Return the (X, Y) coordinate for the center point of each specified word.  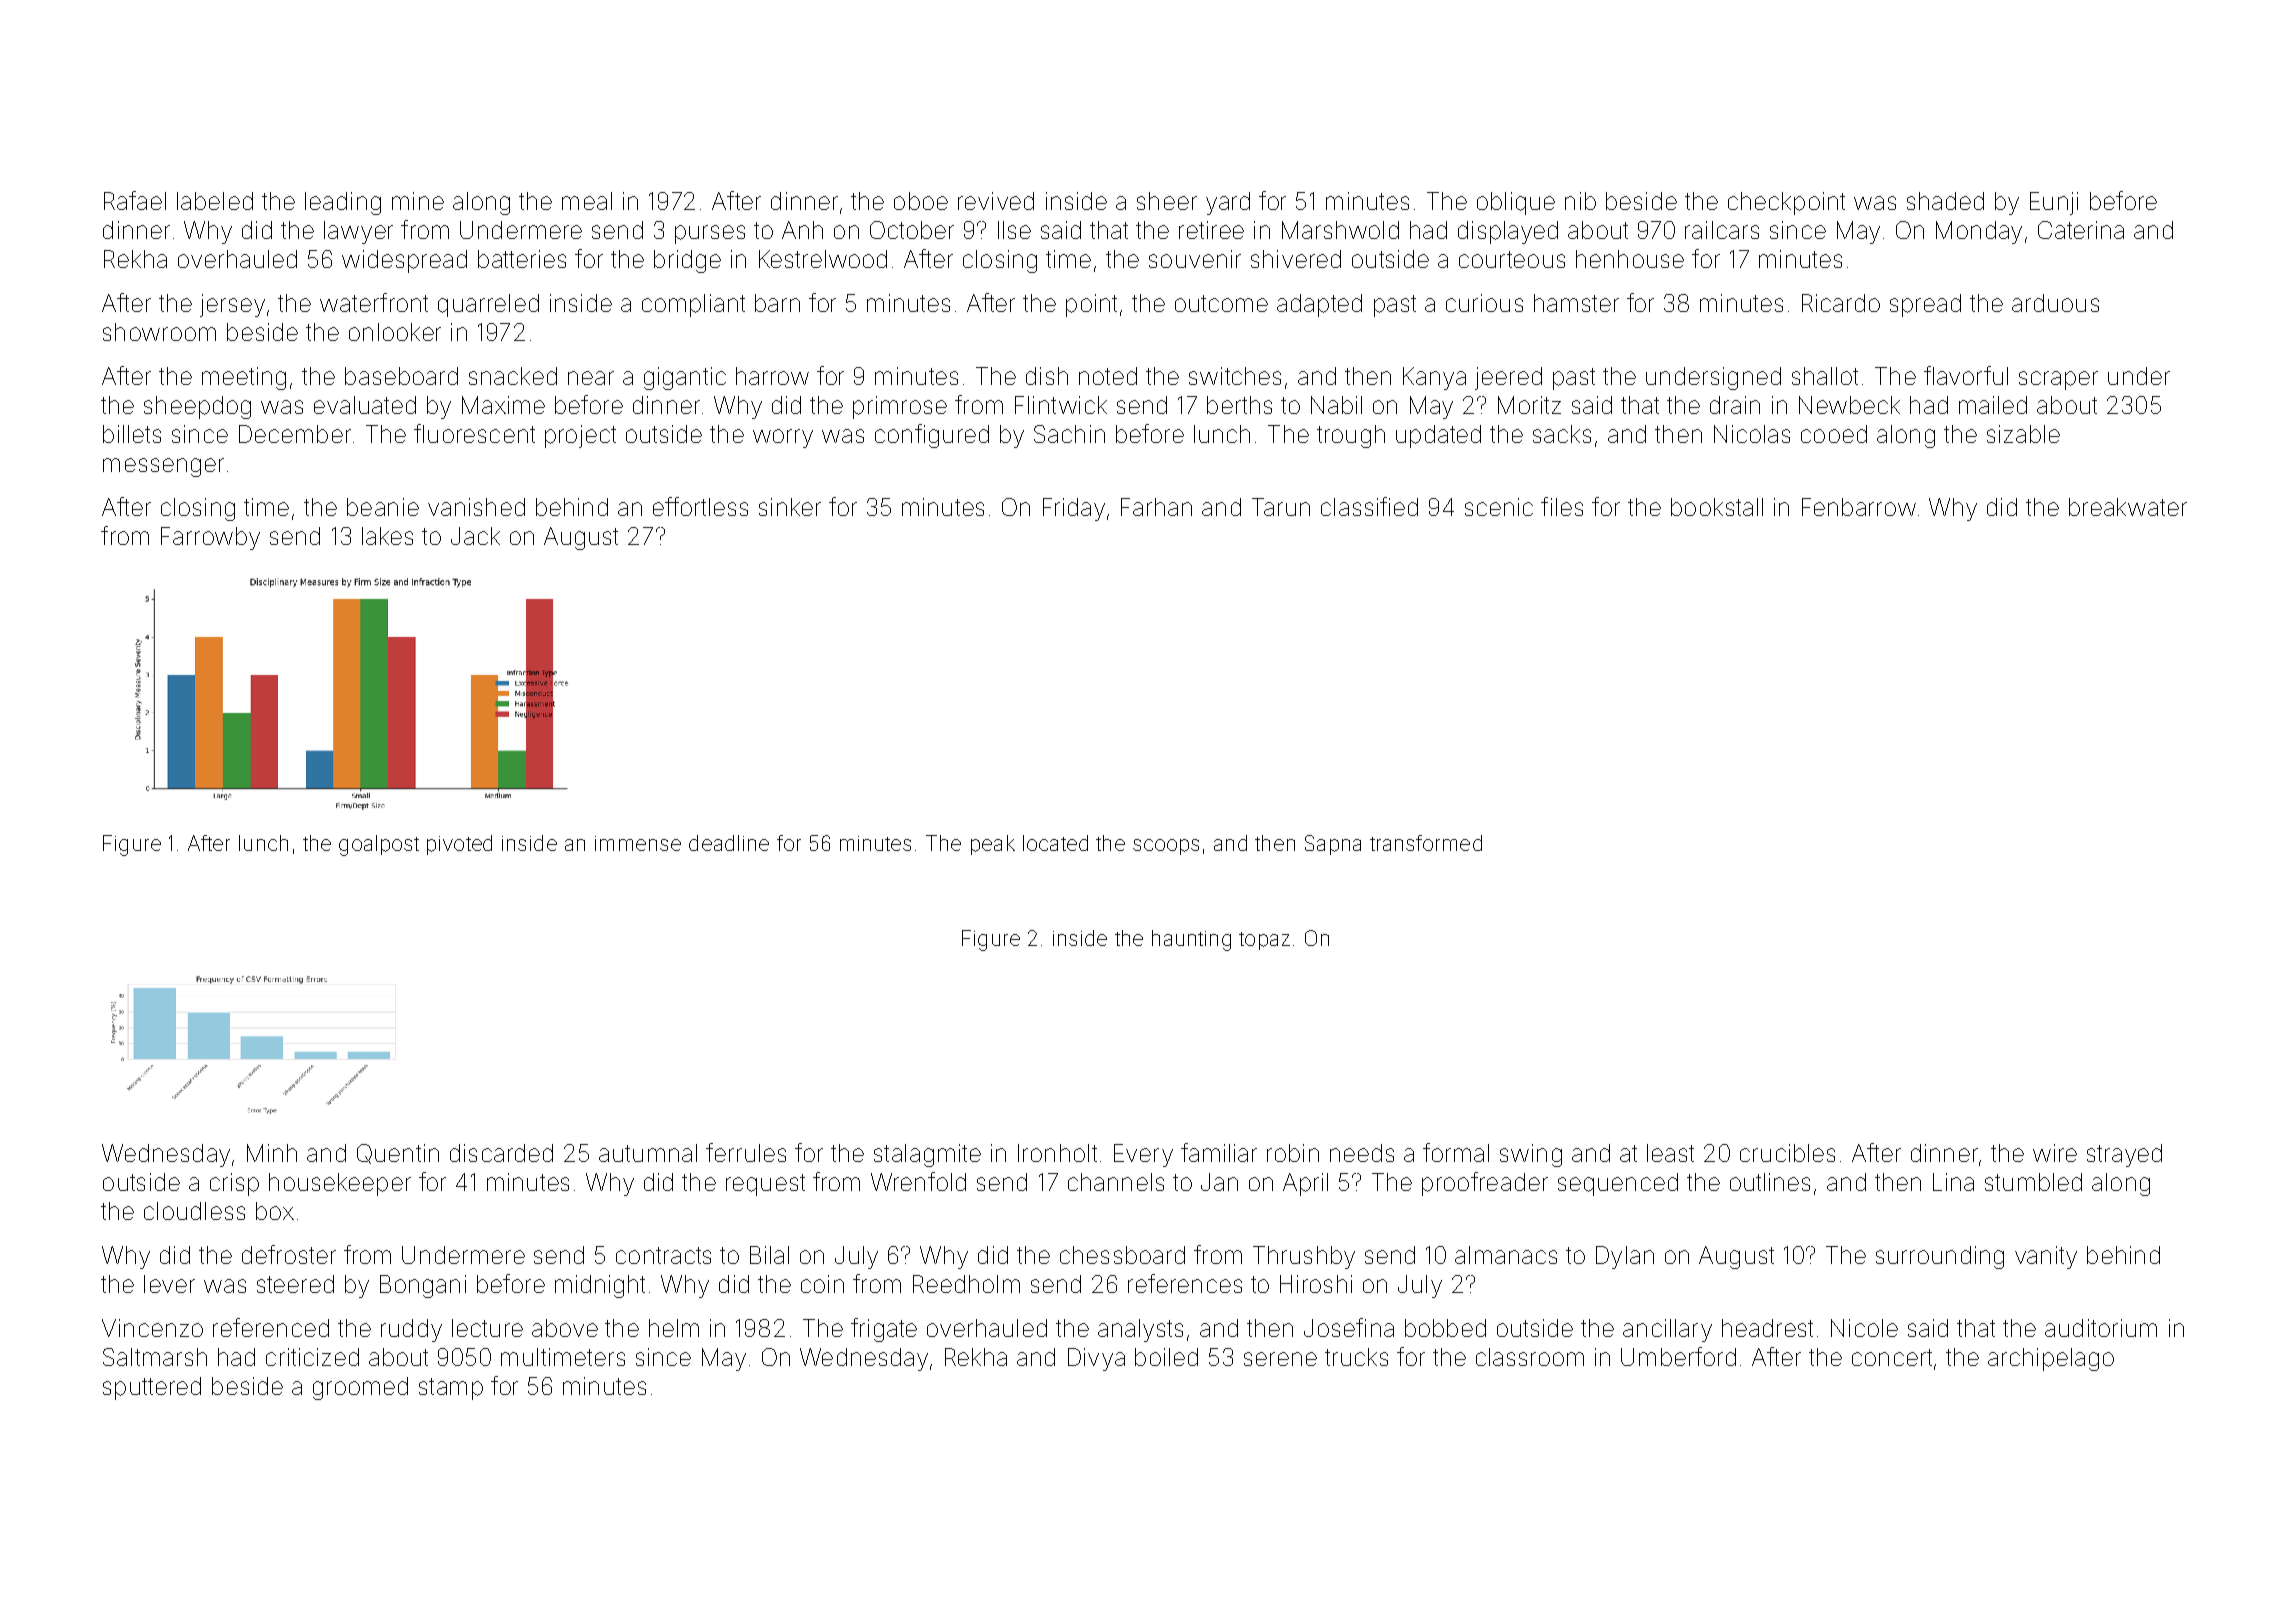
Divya (1096, 1359)
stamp (451, 1389)
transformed (1426, 843)
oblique (1516, 203)
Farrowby (210, 538)
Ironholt (1057, 1153)
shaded (1945, 201)
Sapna (1333, 845)
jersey (232, 305)
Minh (272, 1153)
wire (2055, 1153)
